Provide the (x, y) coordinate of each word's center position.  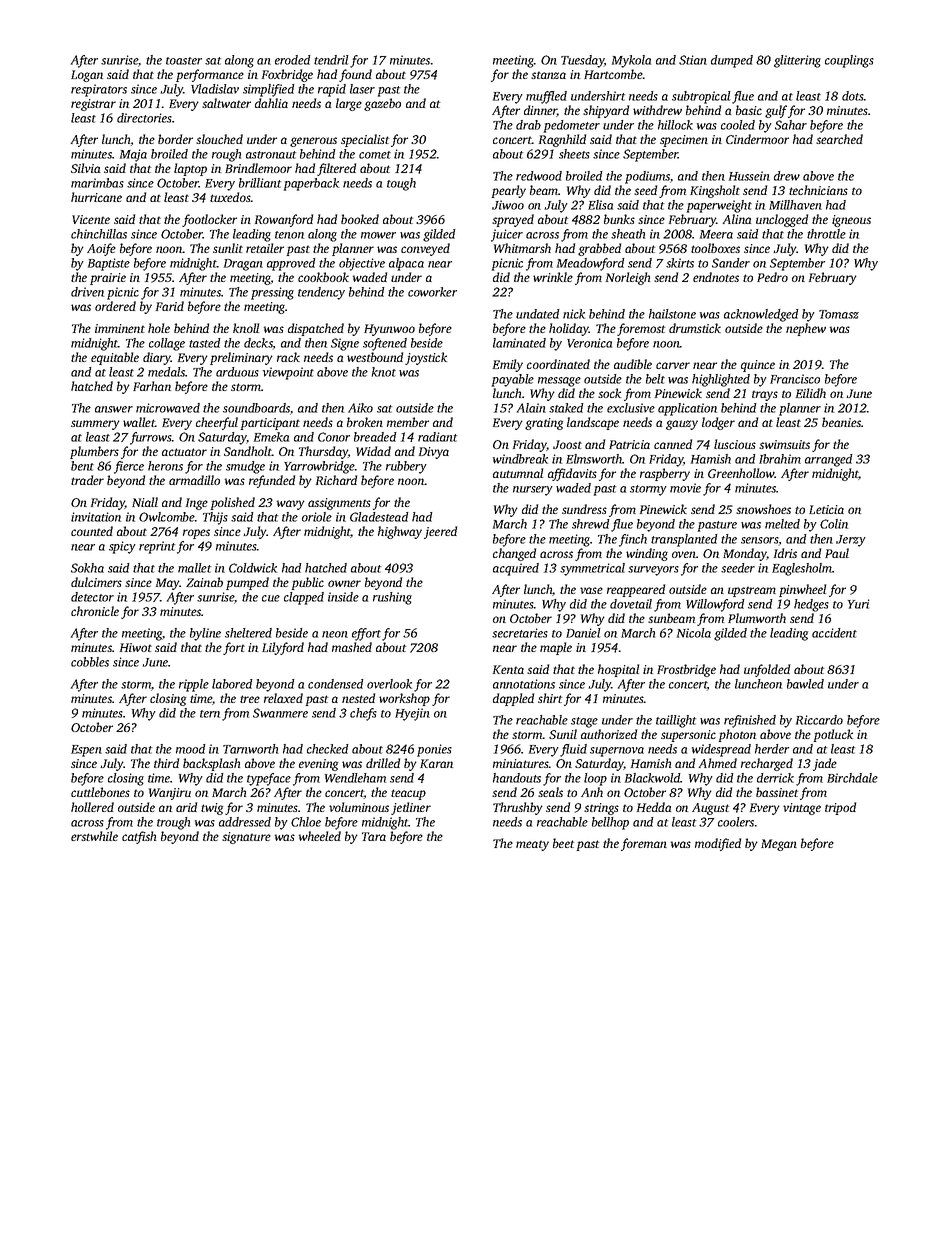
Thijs (215, 518)
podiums (647, 177)
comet (375, 155)
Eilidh (811, 393)
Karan (436, 763)
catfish (139, 837)
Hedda (654, 807)
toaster (184, 61)
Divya (434, 453)
